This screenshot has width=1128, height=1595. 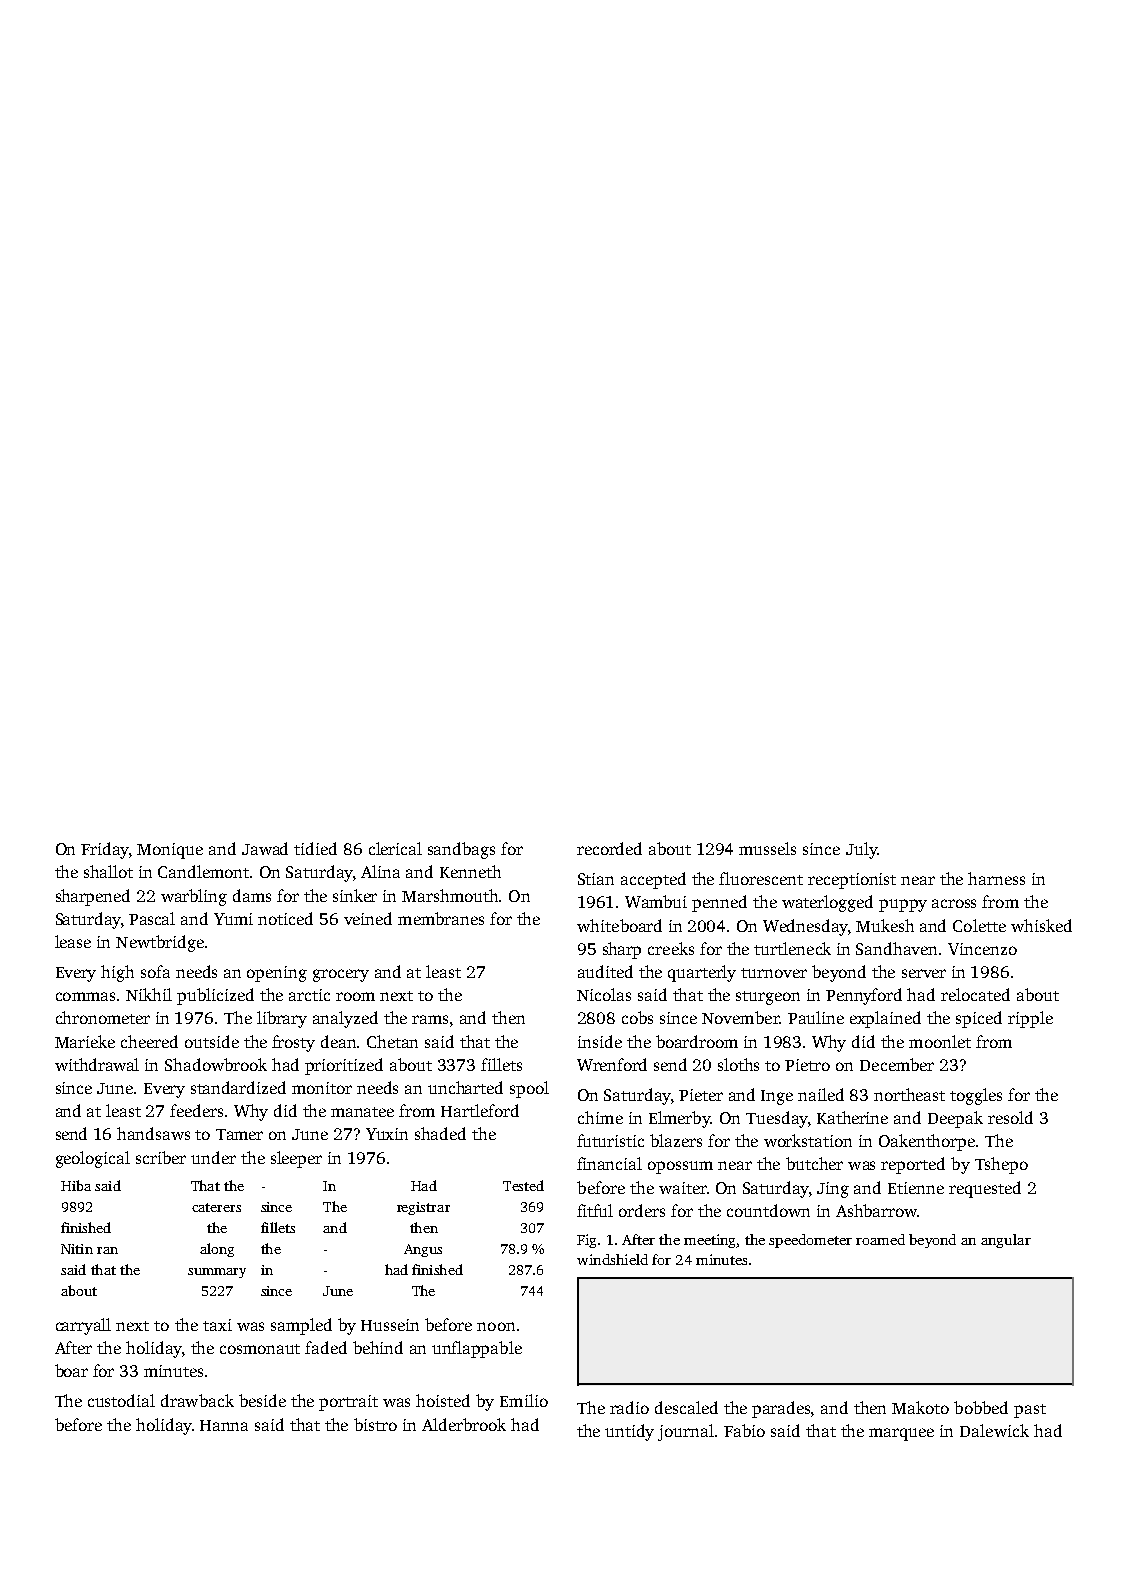 What do you see at coordinates (260, 1349) in the screenshot?
I see `cosmonaut` at bounding box center [260, 1349].
